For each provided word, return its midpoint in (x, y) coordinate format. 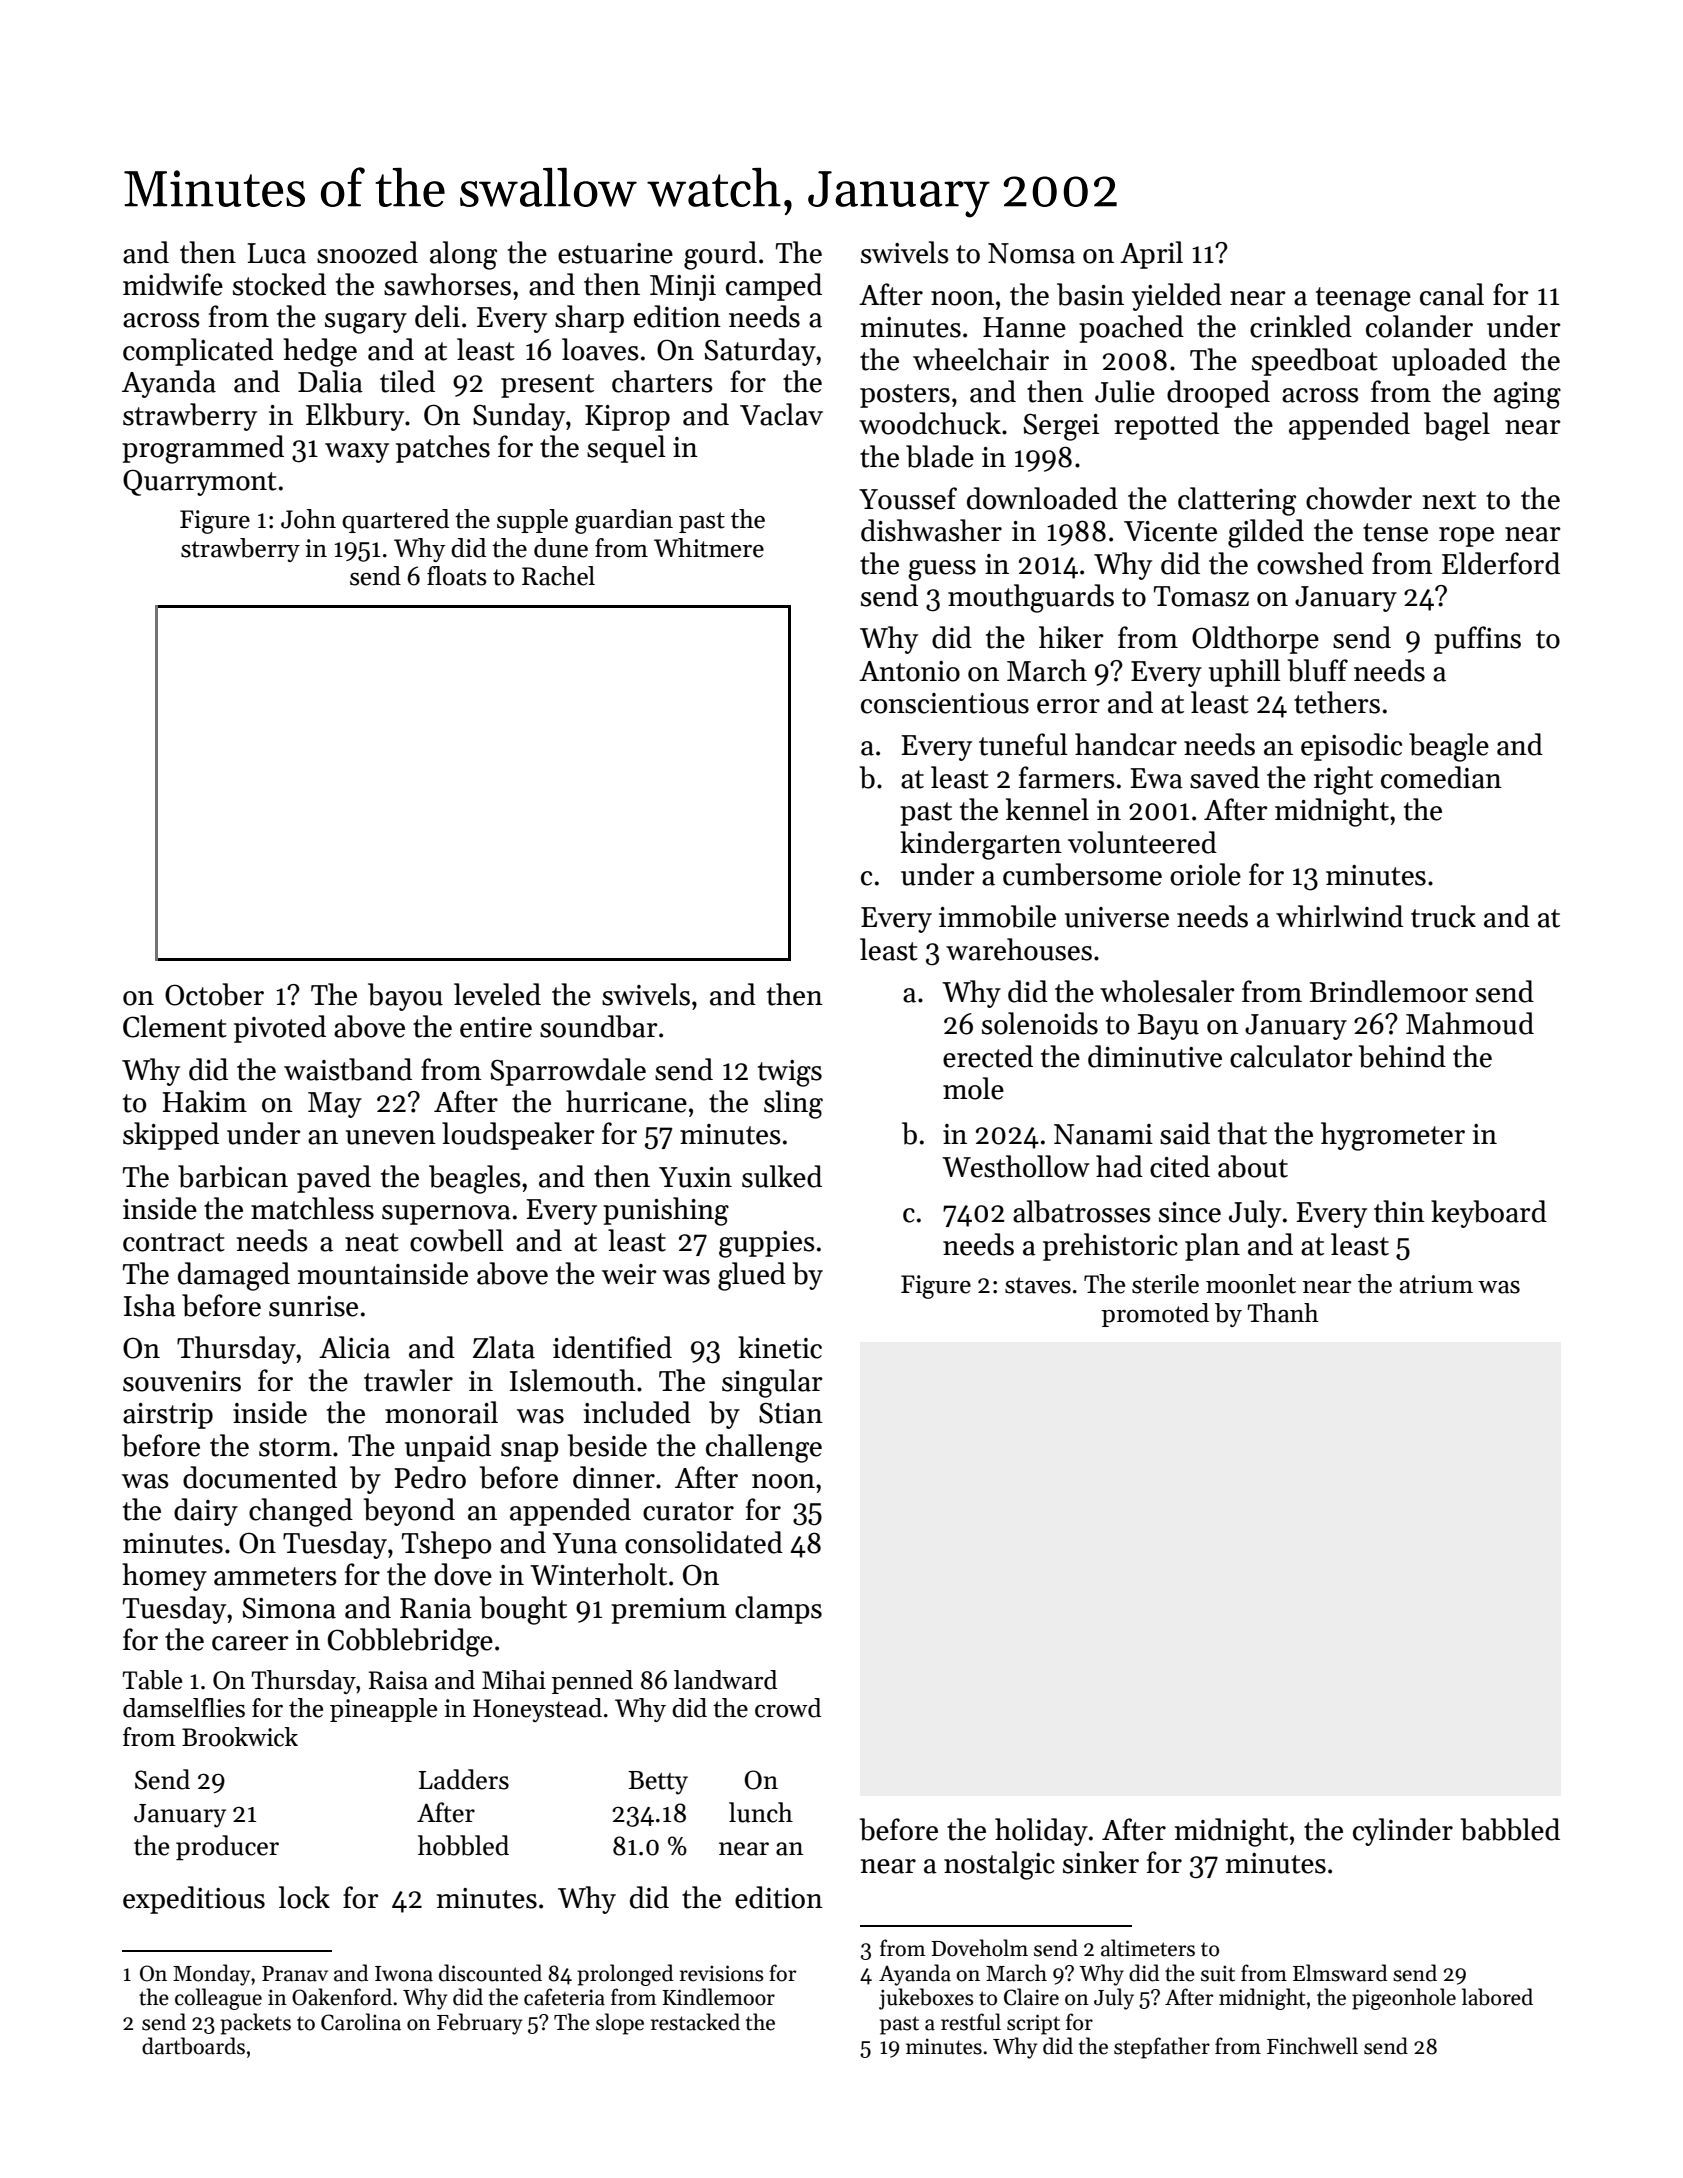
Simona (289, 1608)
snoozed (367, 252)
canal (1452, 294)
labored (1497, 1997)
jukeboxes (926, 1999)
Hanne (1024, 327)
